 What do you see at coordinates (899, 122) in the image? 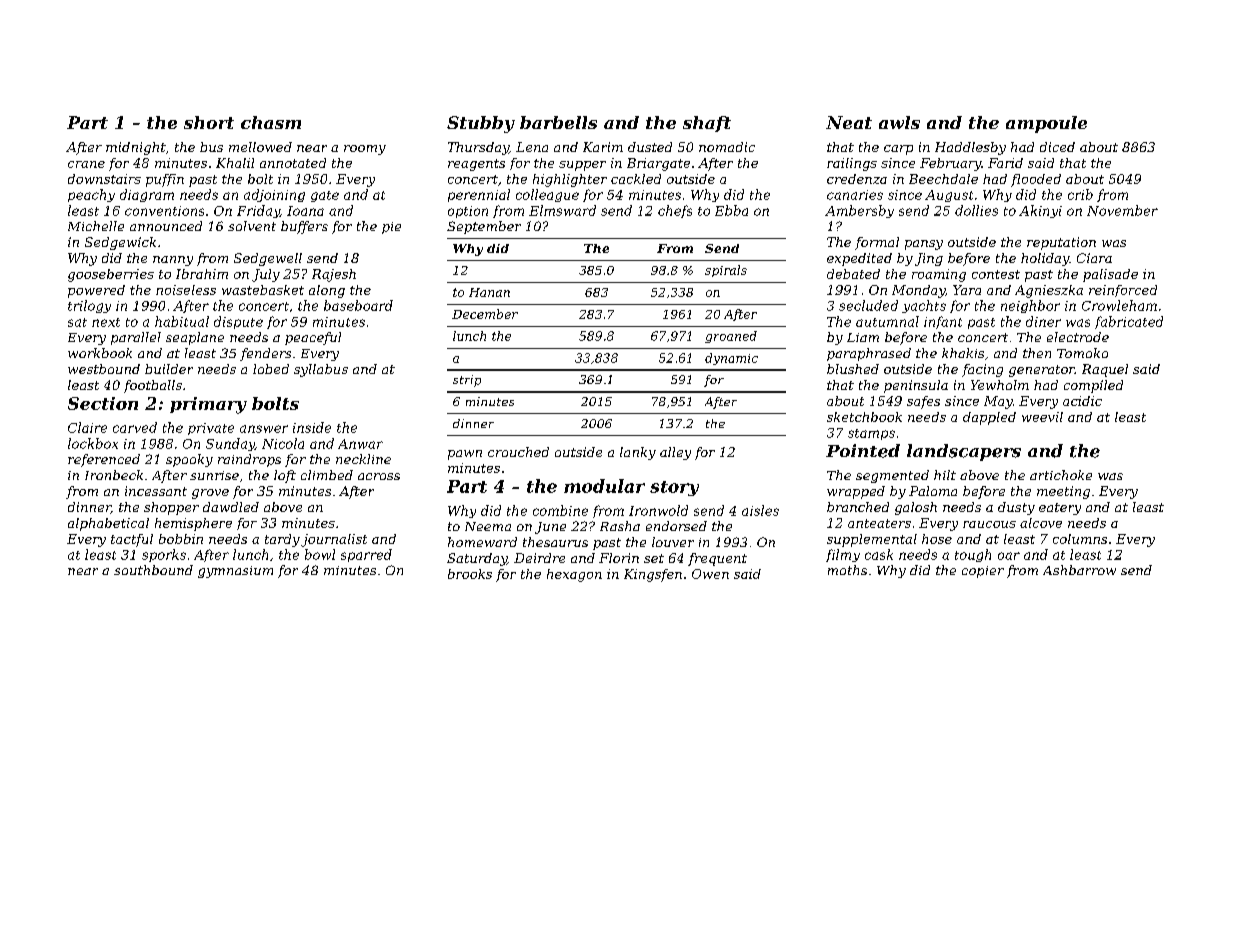
I see `awls` at bounding box center [899, 122].
